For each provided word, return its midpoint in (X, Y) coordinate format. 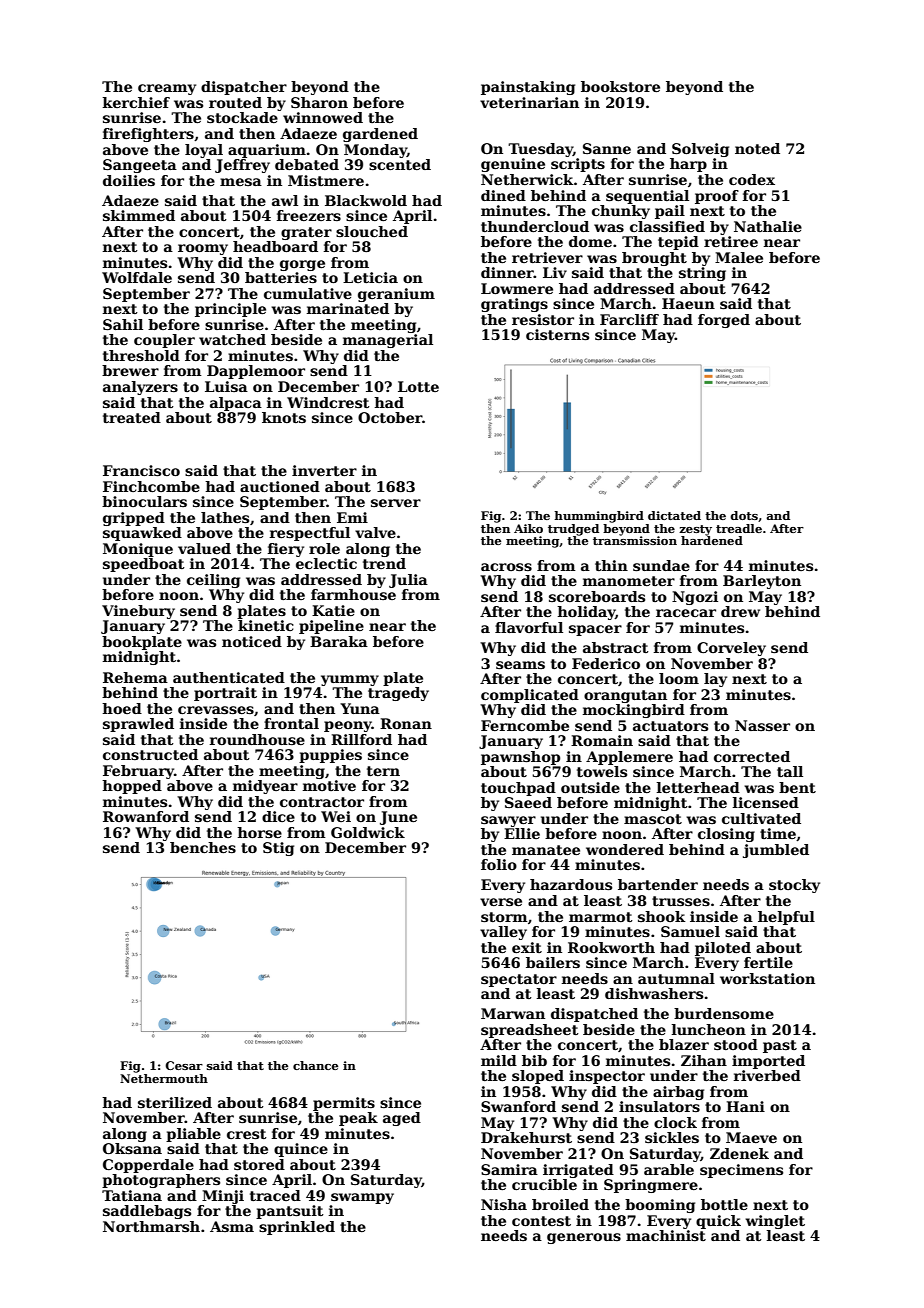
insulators (659, 1106)
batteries (281, 277)
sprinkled (297, 1228)
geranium (396, 295)
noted (757, 148)
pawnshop (520, 758)
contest (541, 1221)
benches (203, 847)
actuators (670, 726)
